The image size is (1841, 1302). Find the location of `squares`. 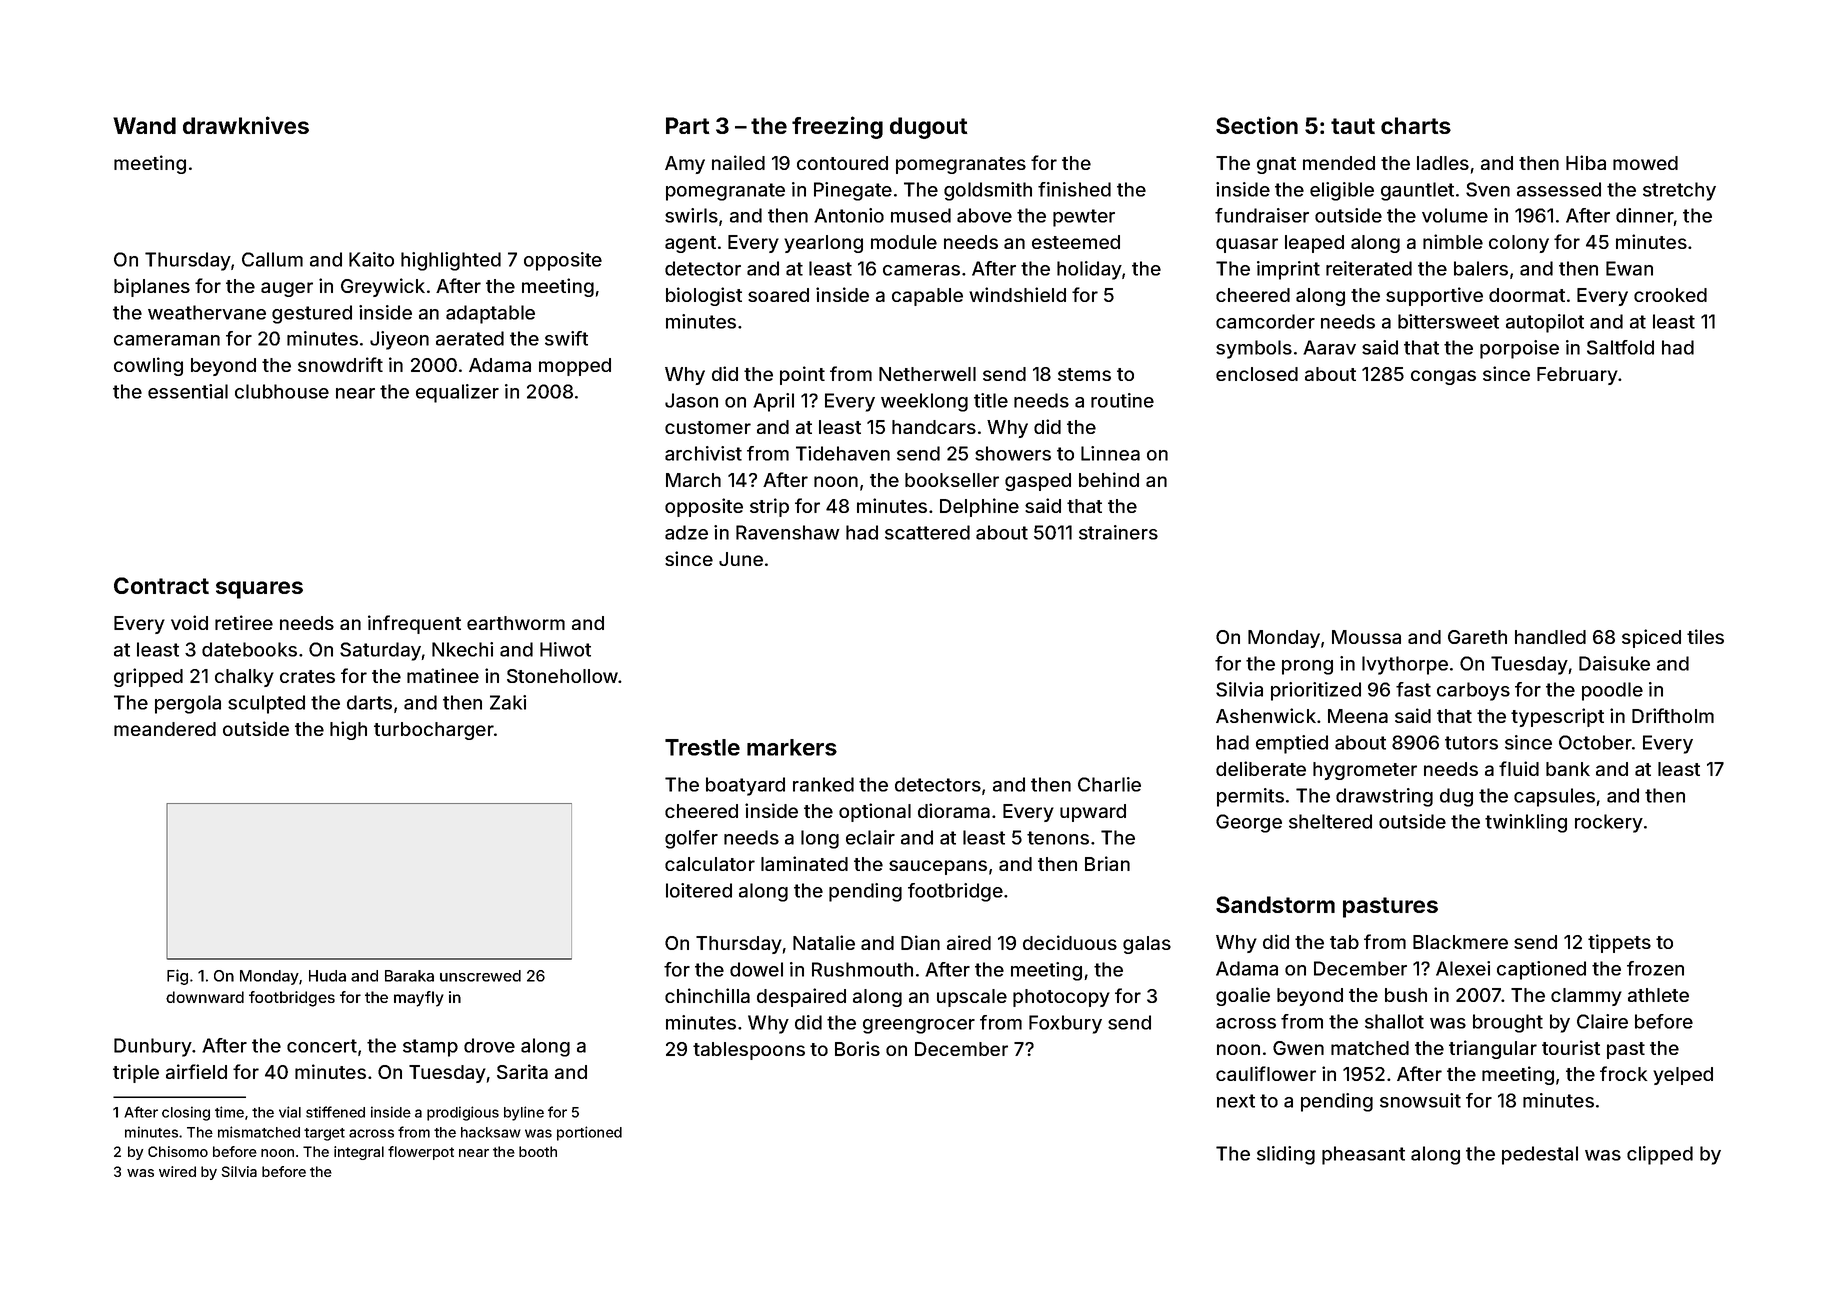

squares is located at coordinates (259, 590).
